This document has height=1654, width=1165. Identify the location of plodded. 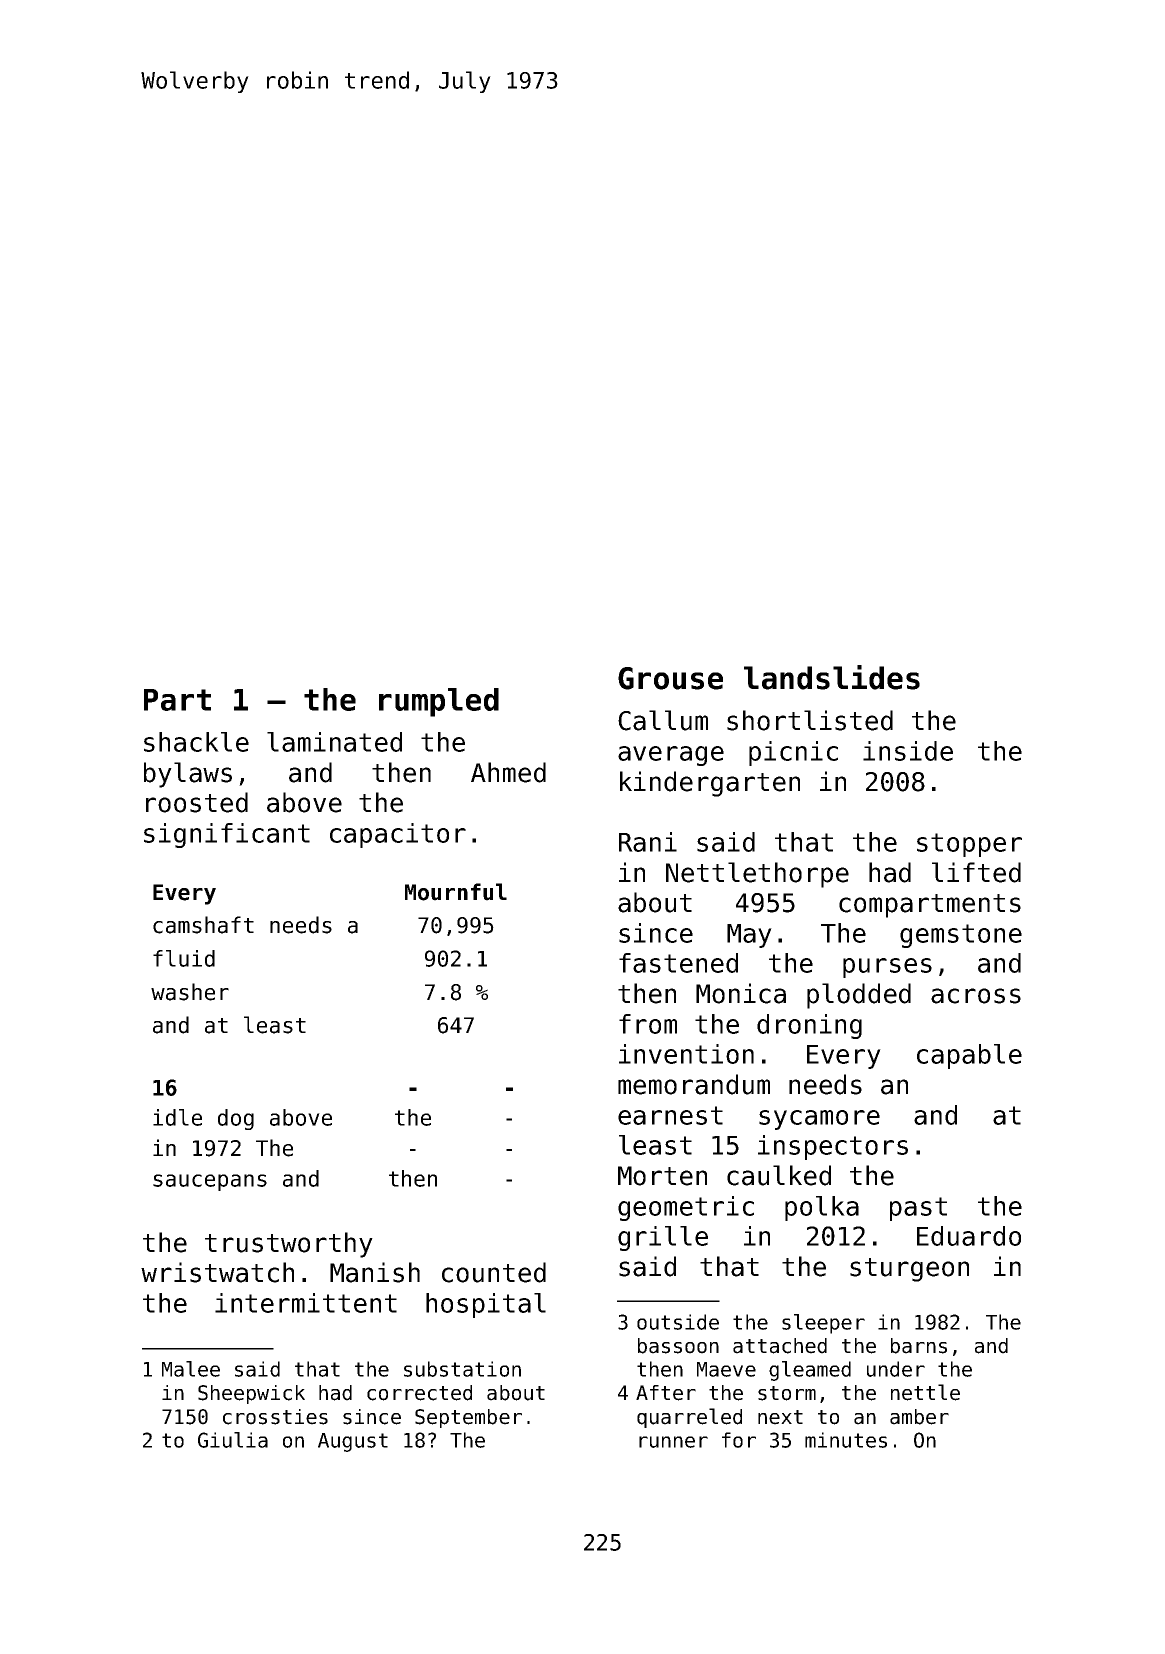
(859, 996).
